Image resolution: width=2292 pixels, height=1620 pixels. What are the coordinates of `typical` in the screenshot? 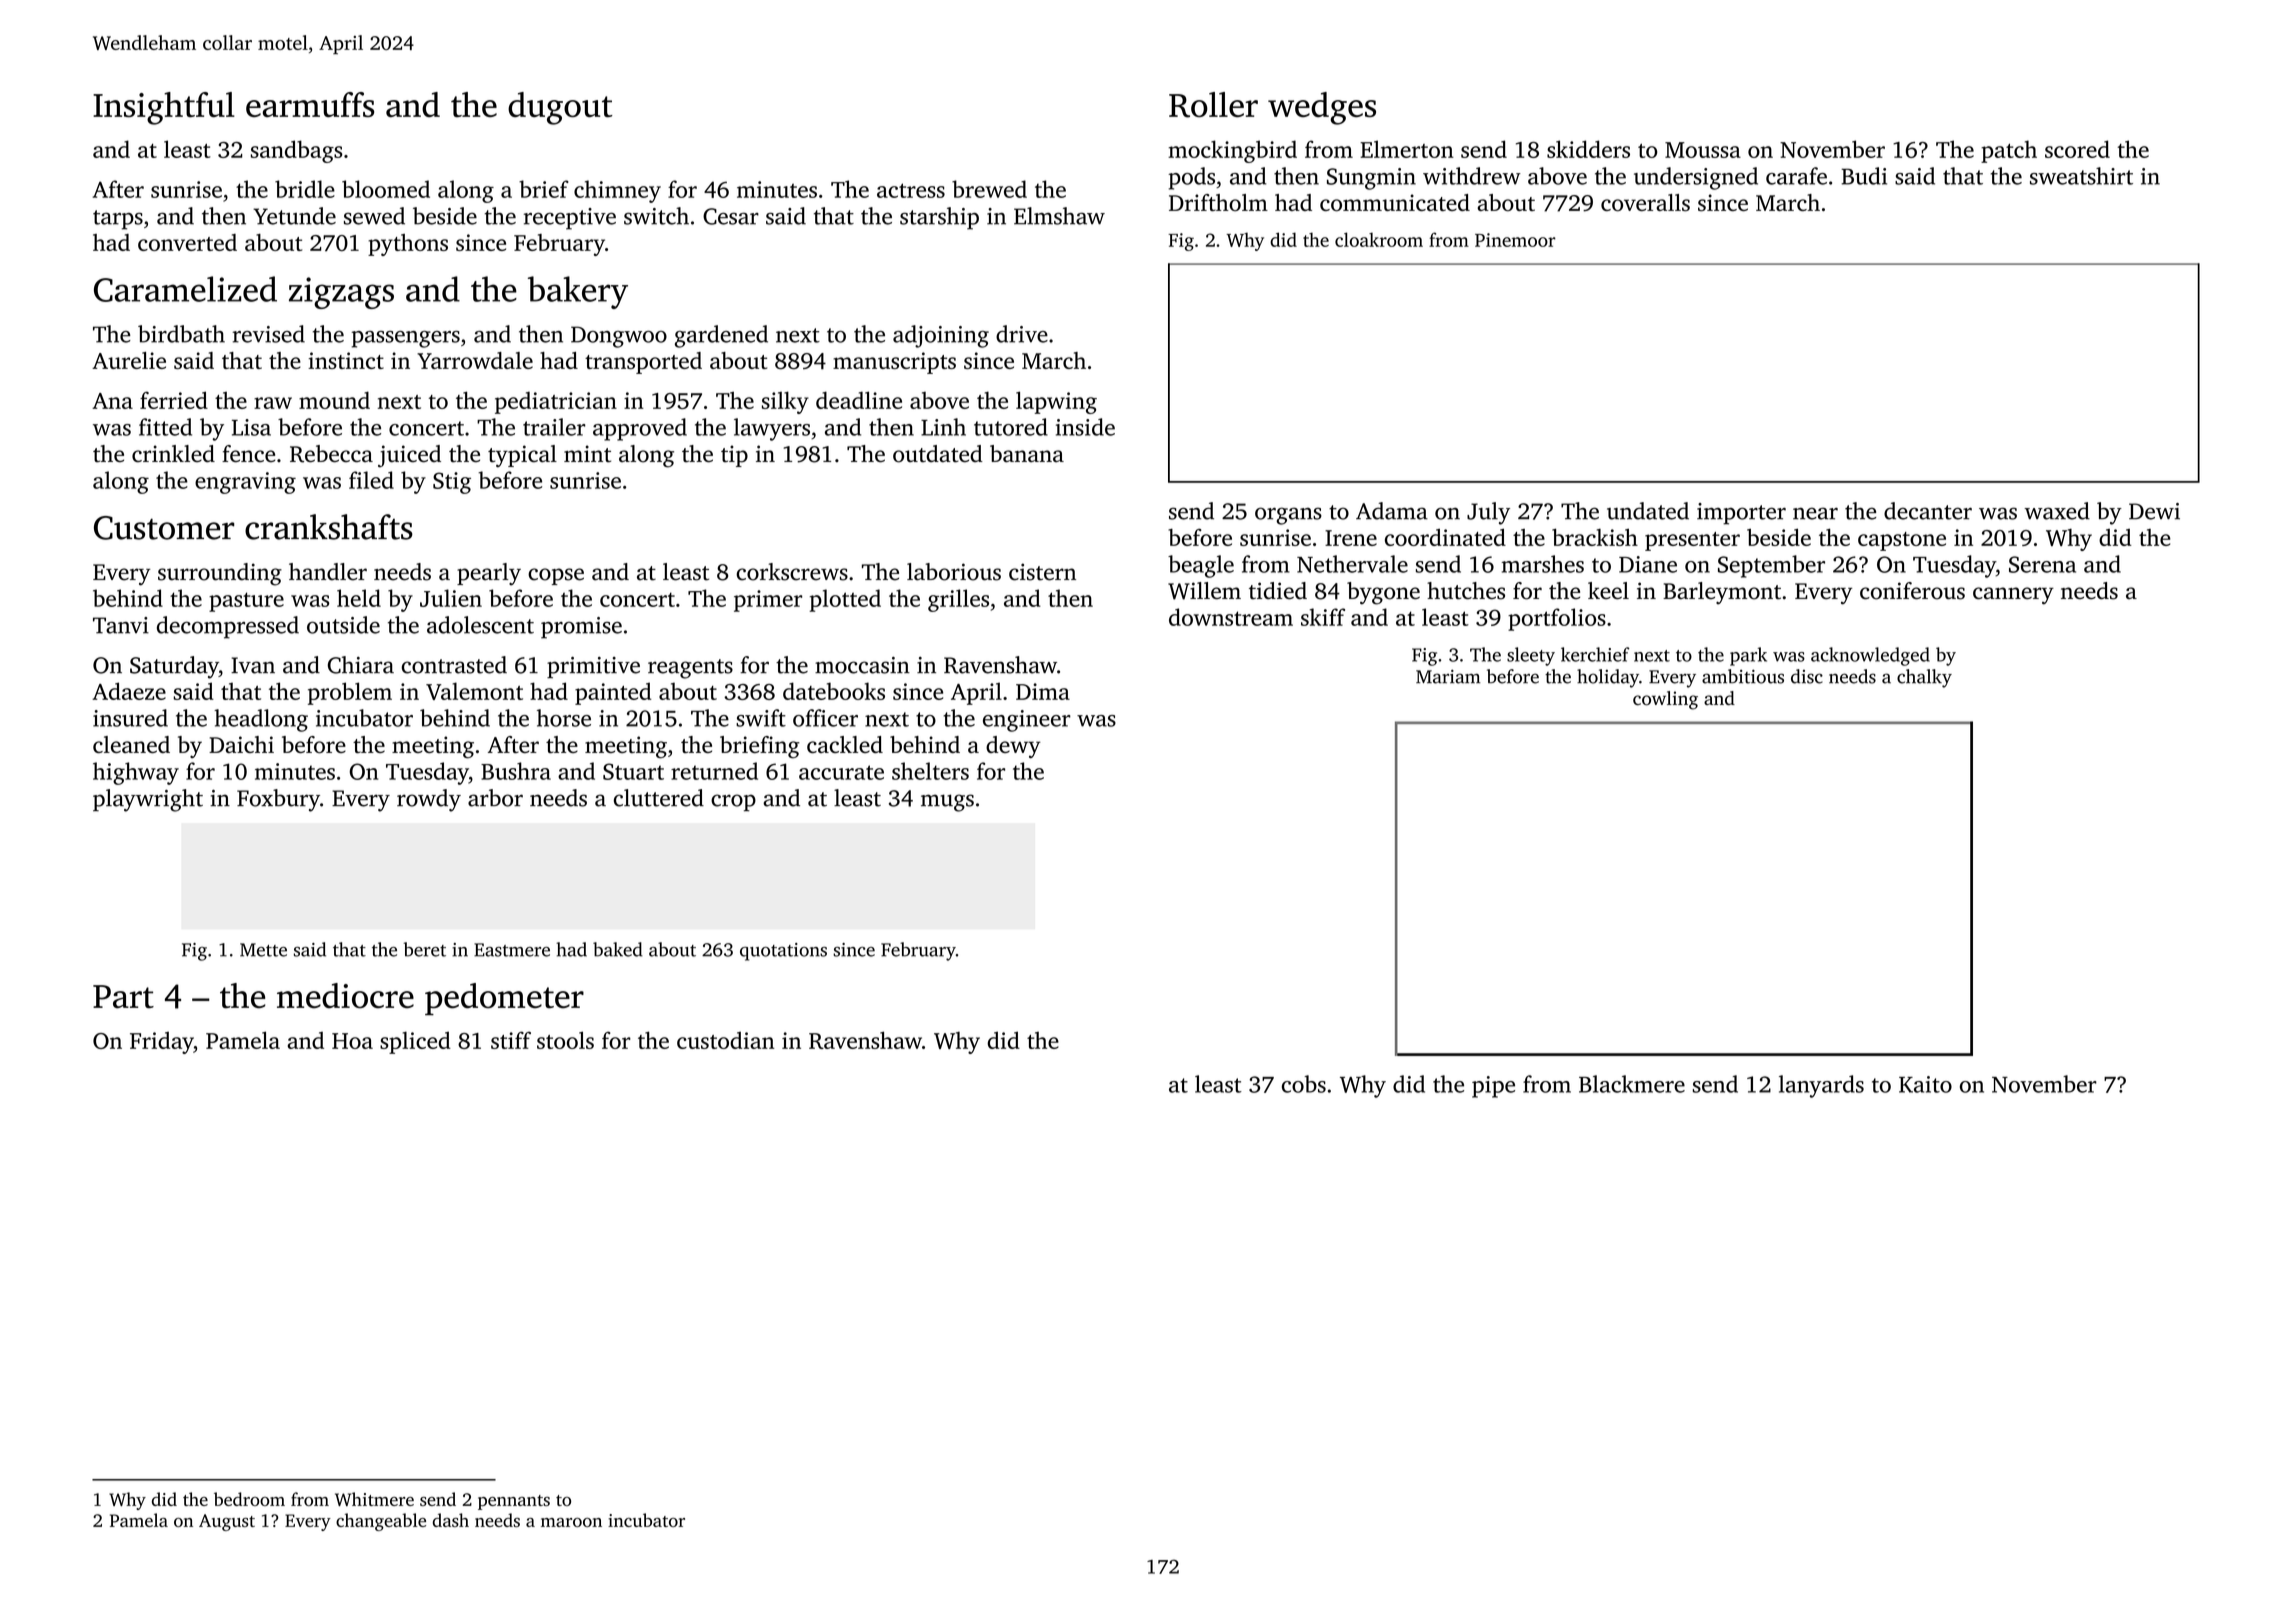 It's located at (522, 456).
